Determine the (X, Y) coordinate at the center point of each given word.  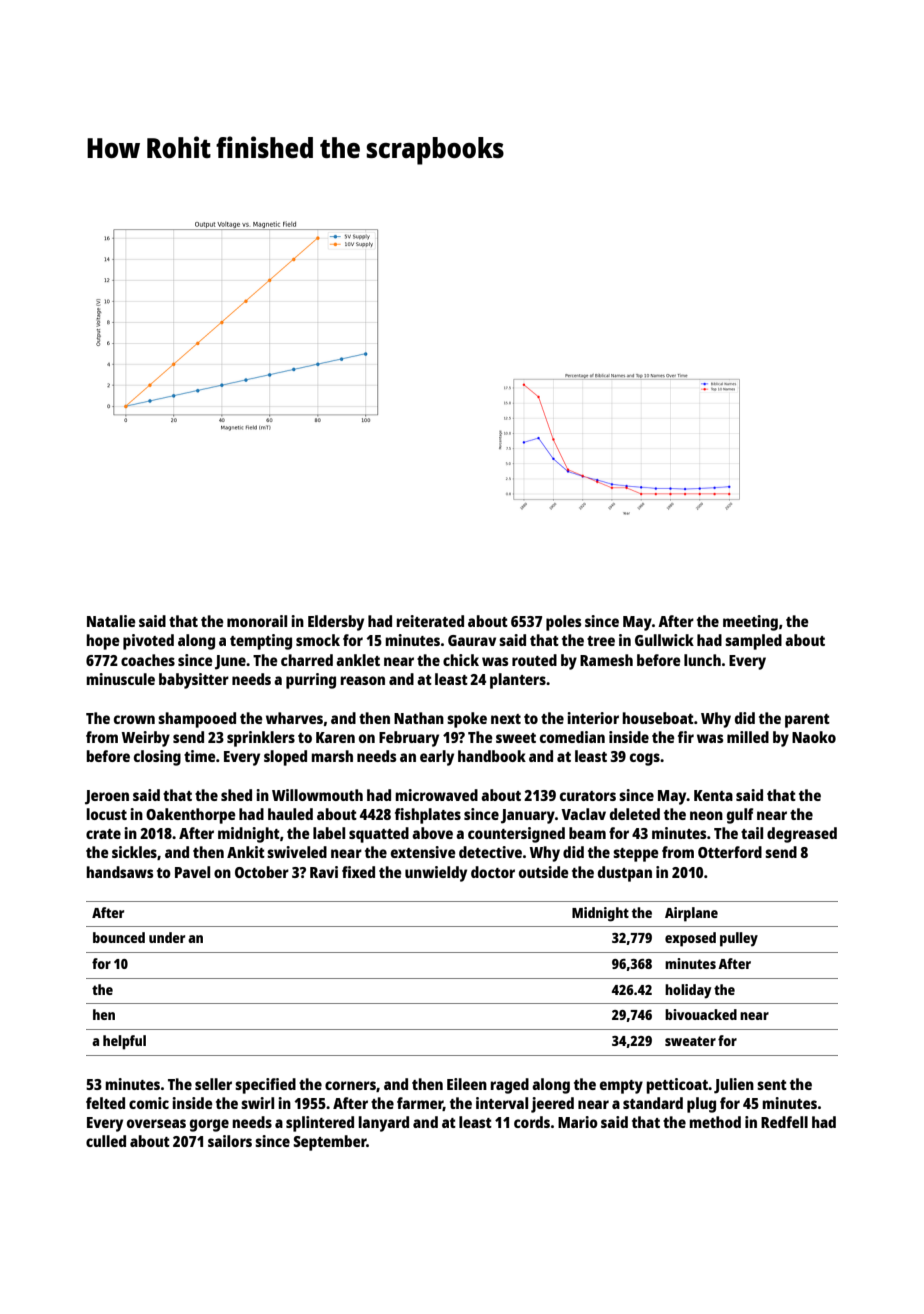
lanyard (383, 1124)
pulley (739, 939)
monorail (257, 621)
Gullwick (664, 640)
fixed (358, 872)
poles (564, 623)
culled (106, 1141)
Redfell (784, 1122)
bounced (119, 937)
